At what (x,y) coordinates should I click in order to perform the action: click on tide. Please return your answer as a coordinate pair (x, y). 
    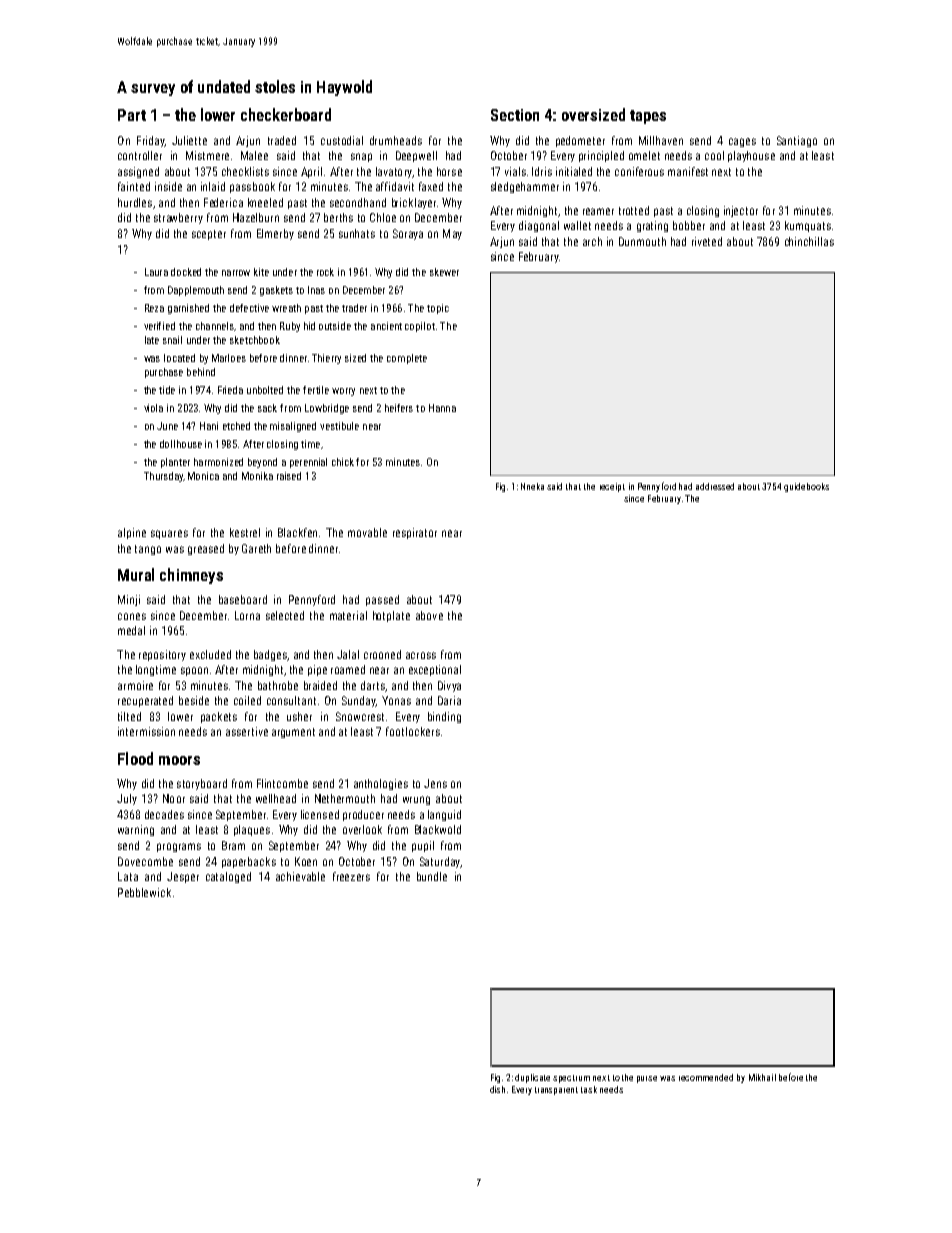
    Looking at the image, I should click on (167, 390).
